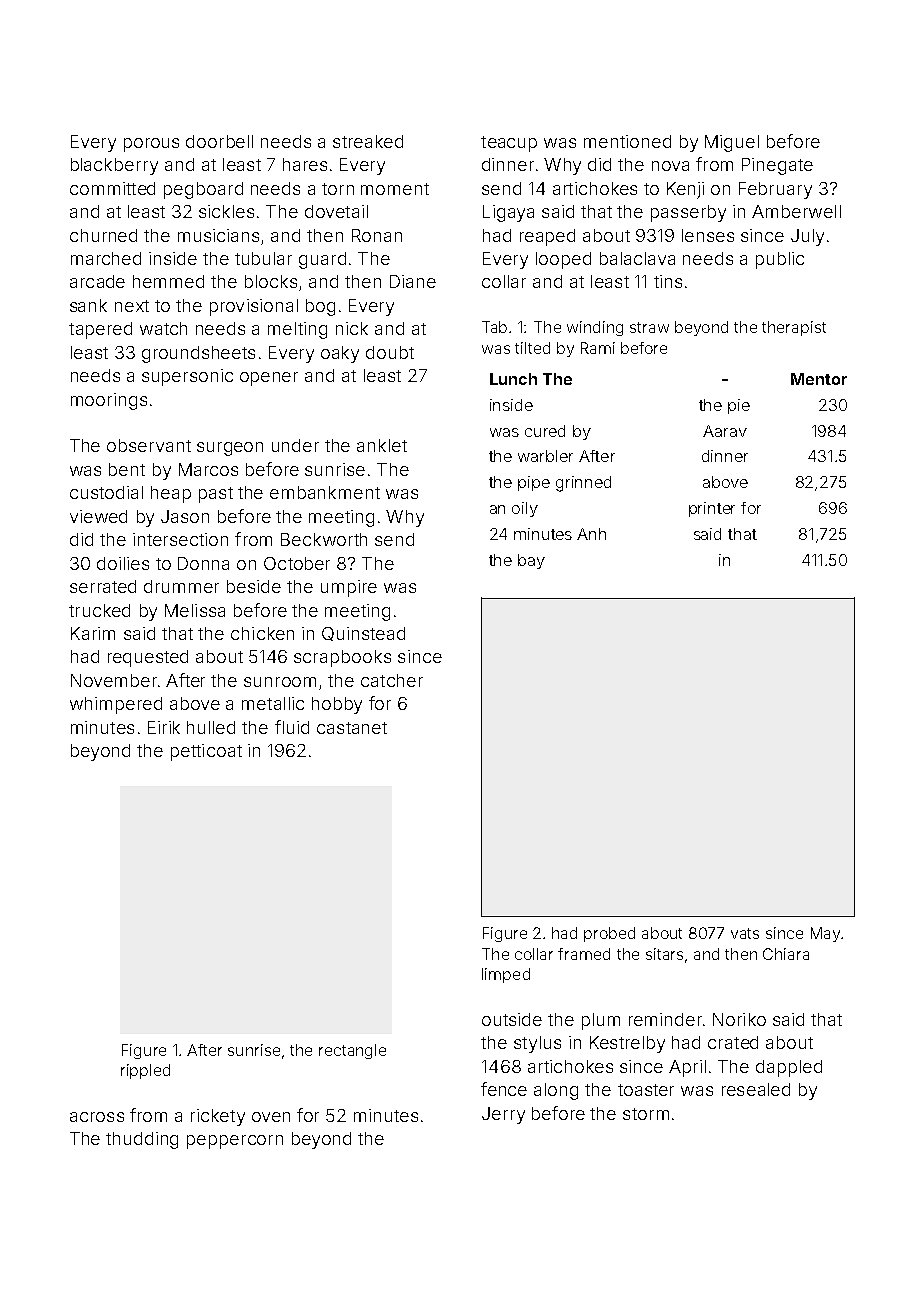  I want to click on porous, so click(151, 145).
